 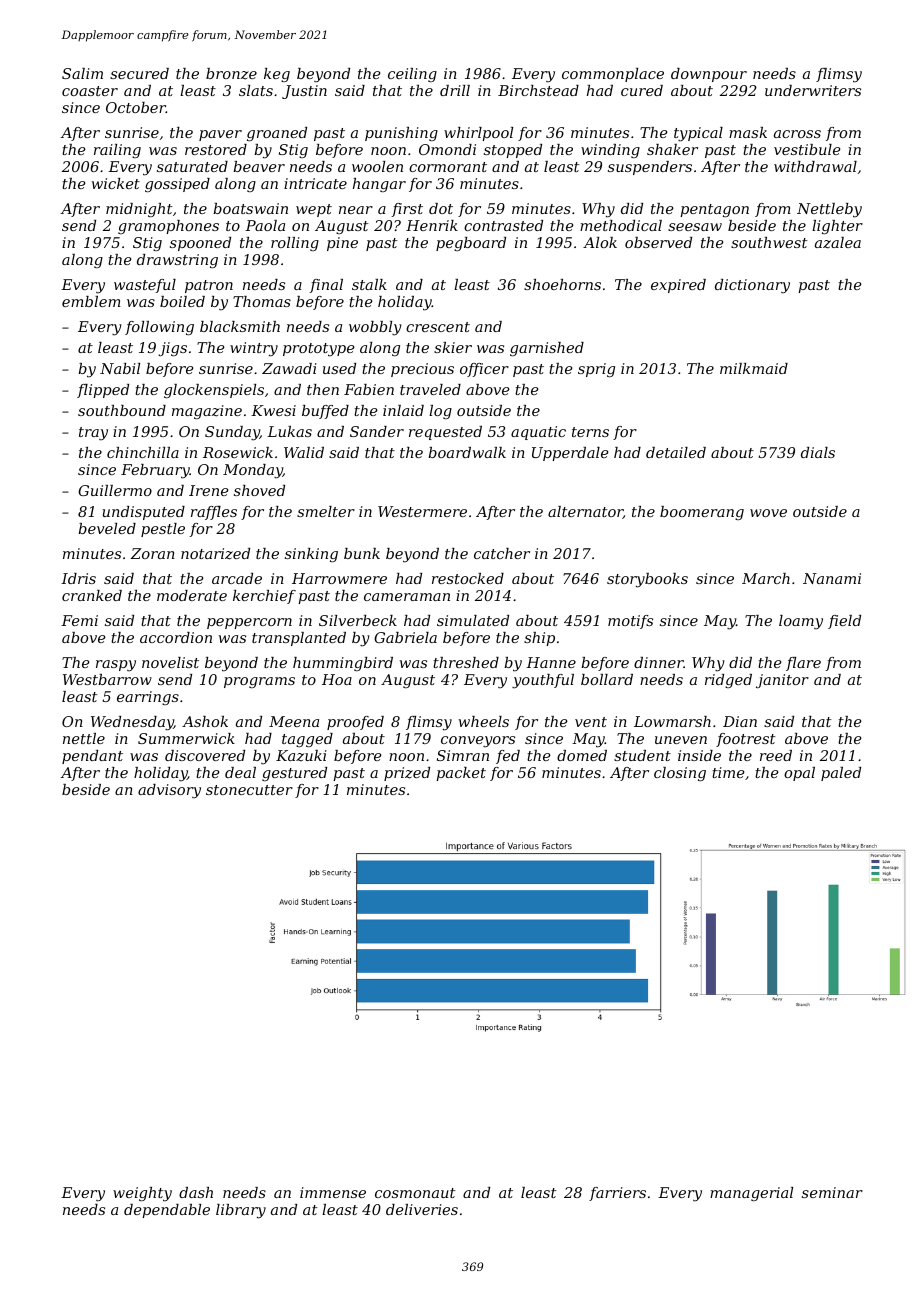 I want to click on detailed, so click(x=676, y=452).
